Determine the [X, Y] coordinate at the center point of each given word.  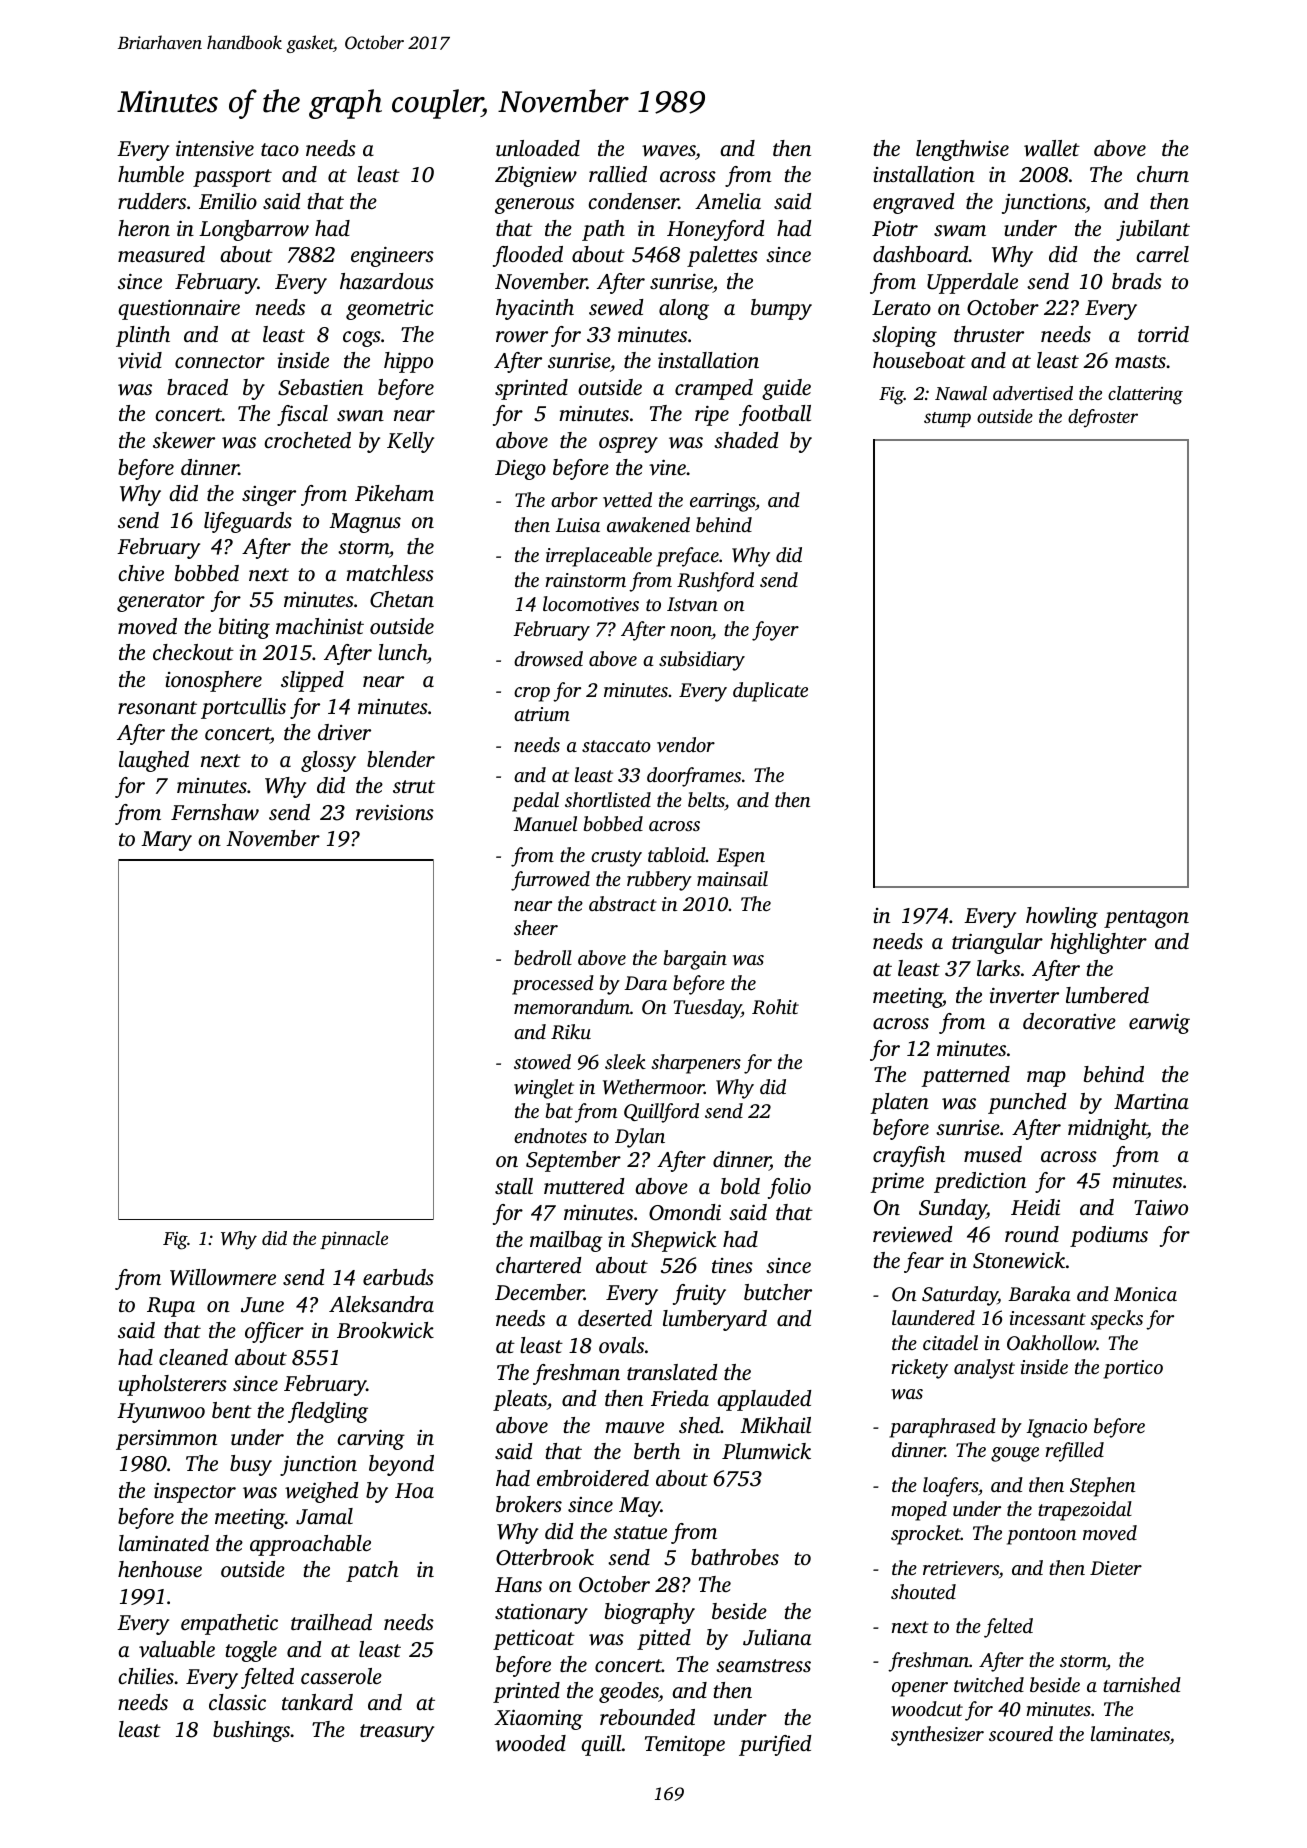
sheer [536, 927]
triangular [997, 943]
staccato [616, 746]
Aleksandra [381, 1304]
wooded [531, 1743]
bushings [251, 1731]
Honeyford [716, 230]
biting [244, 628]
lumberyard [715, 1320]
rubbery [659, 881]
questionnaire [179, 310]
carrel [1162, 254]
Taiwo [1161, 1208]
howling [1062, 917]
